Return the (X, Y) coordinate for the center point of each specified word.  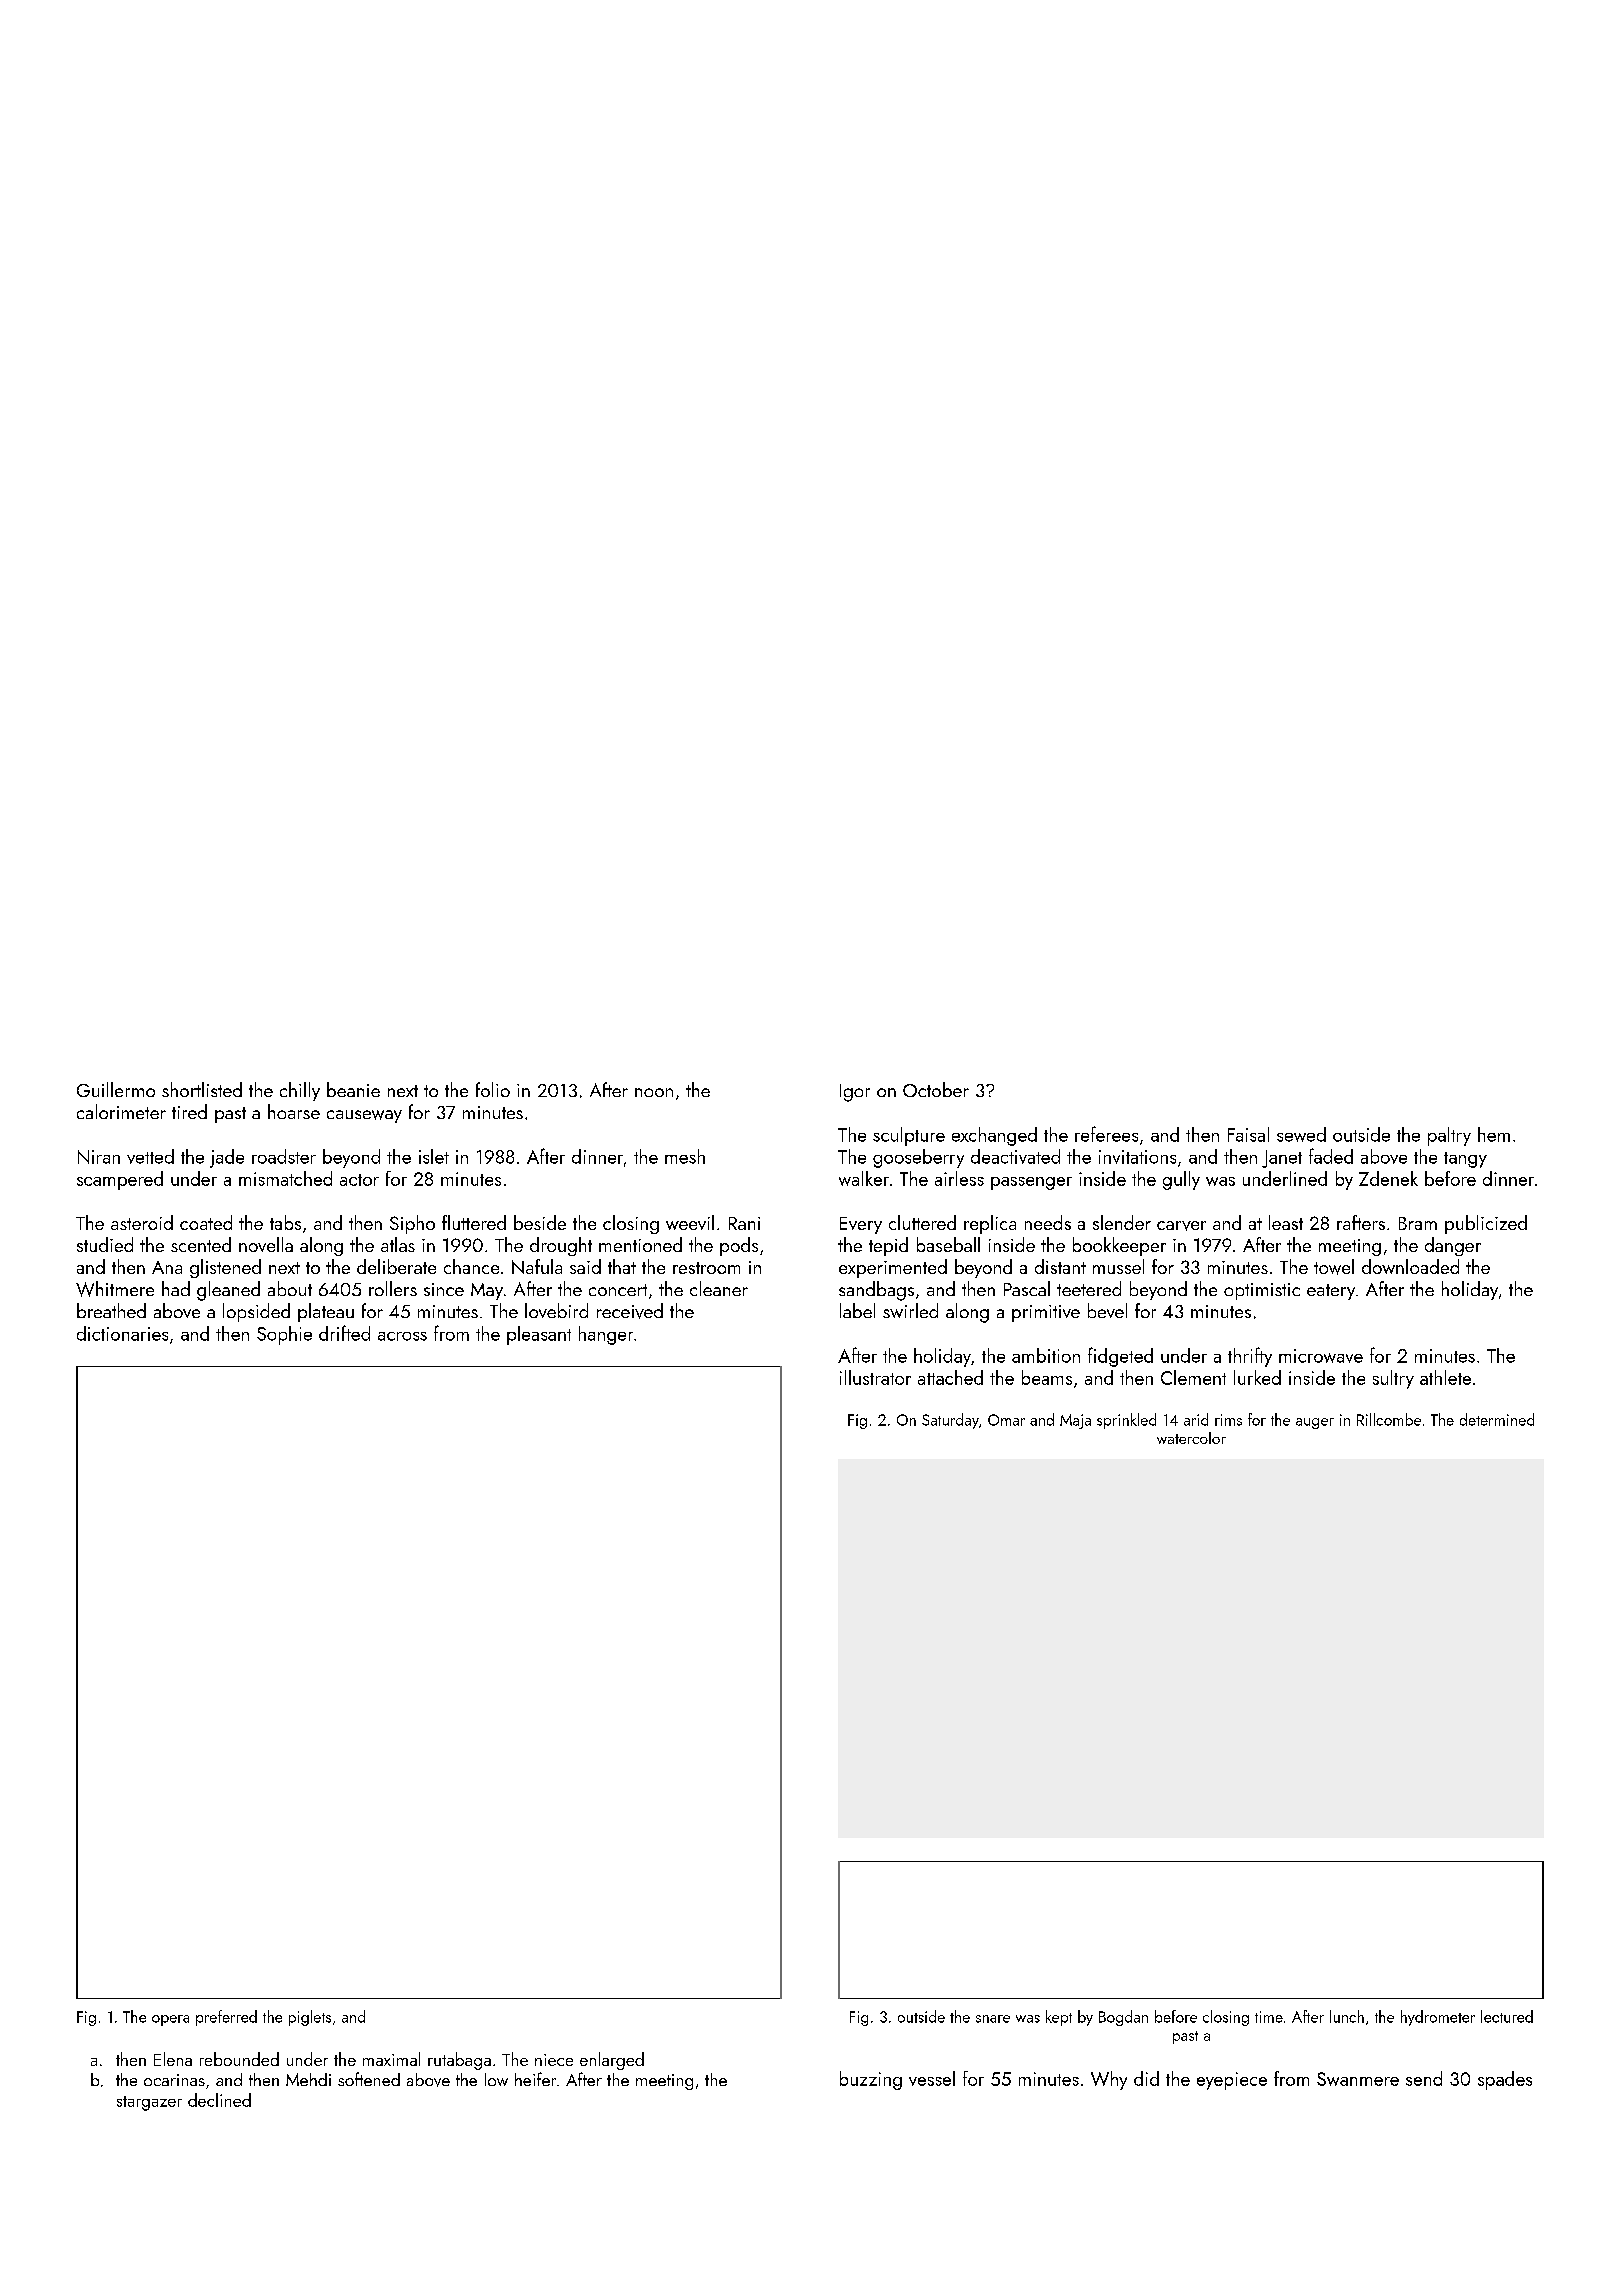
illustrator (875, 1377)
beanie (353, 1089)
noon (654, 1092)
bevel (1107, 1310)
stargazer (149, 2103)
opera (170, 2020)
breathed (111, 1310)
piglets (310, 2018)
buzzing (871, 2080)
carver (1181, 1226)
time (1269, 2017)
